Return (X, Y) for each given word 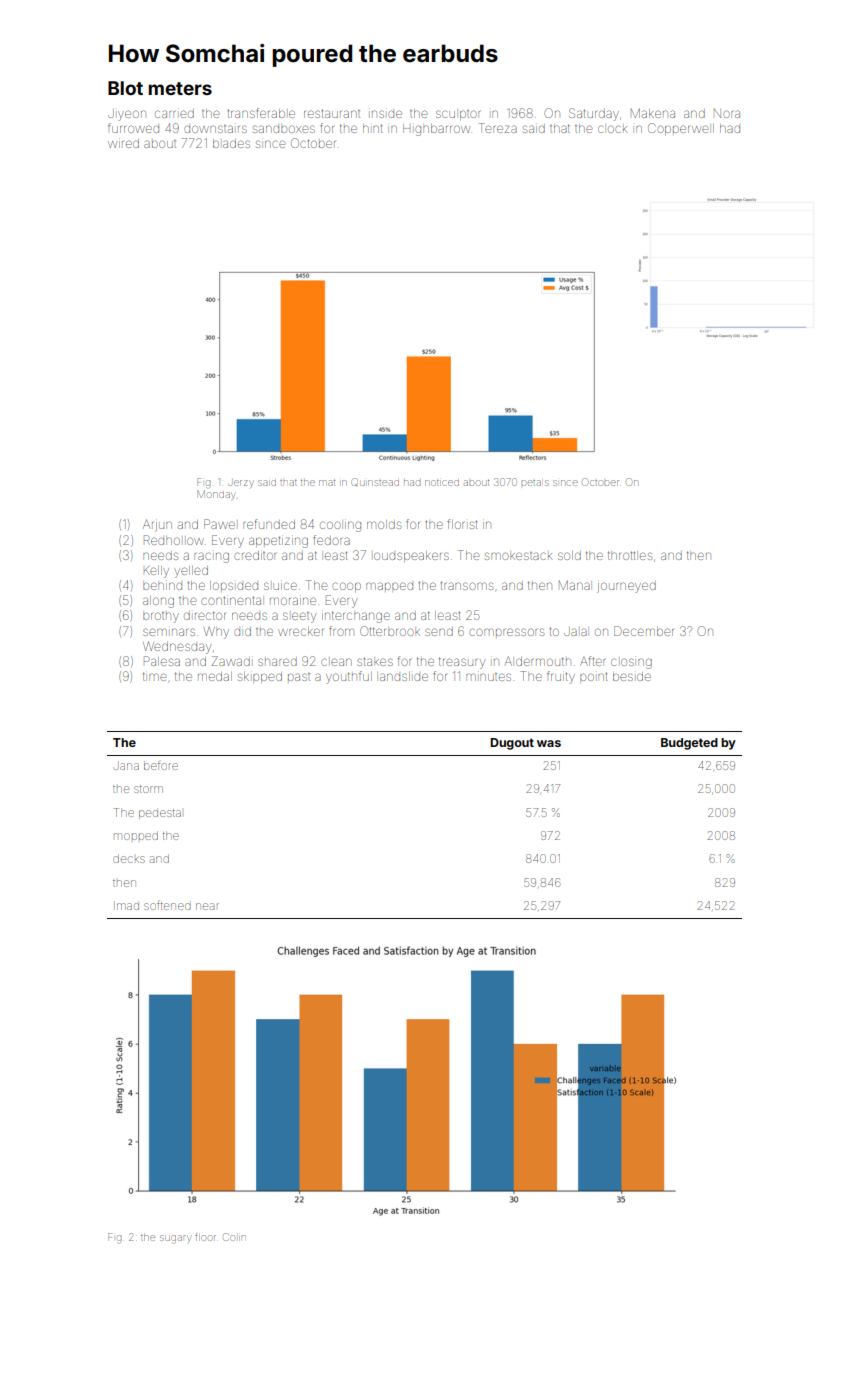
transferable (261, 113)
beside (632, 676)
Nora (727, 113)
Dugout (512, 744)
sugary (175, 1239)
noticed (442, 483)
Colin (234, 1237)
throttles (630, 555)
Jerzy (240, 483)
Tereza (498, 128)
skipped (260, 677)
